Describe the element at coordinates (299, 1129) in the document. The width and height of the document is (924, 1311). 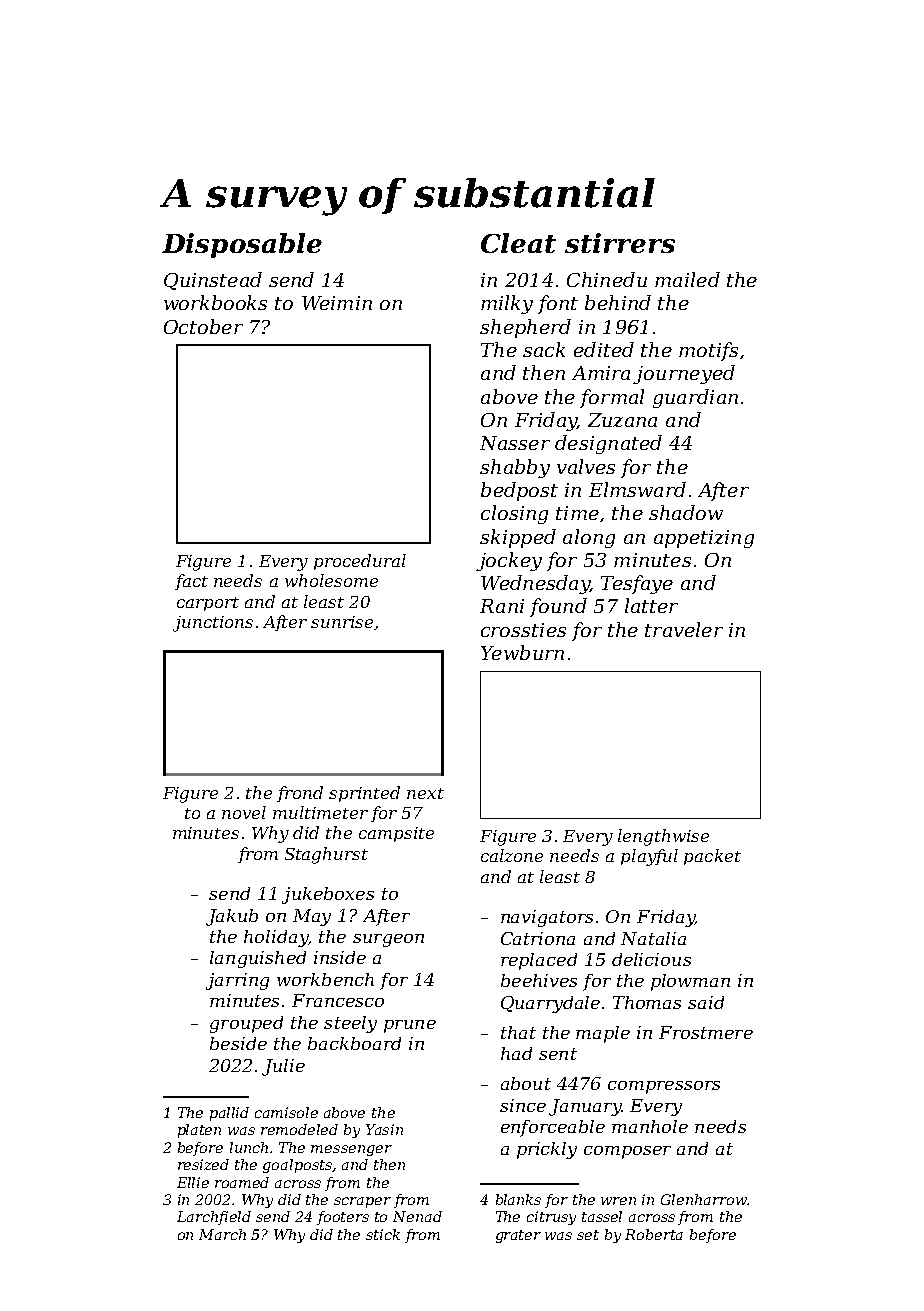
I see `remodeled` at that location.
